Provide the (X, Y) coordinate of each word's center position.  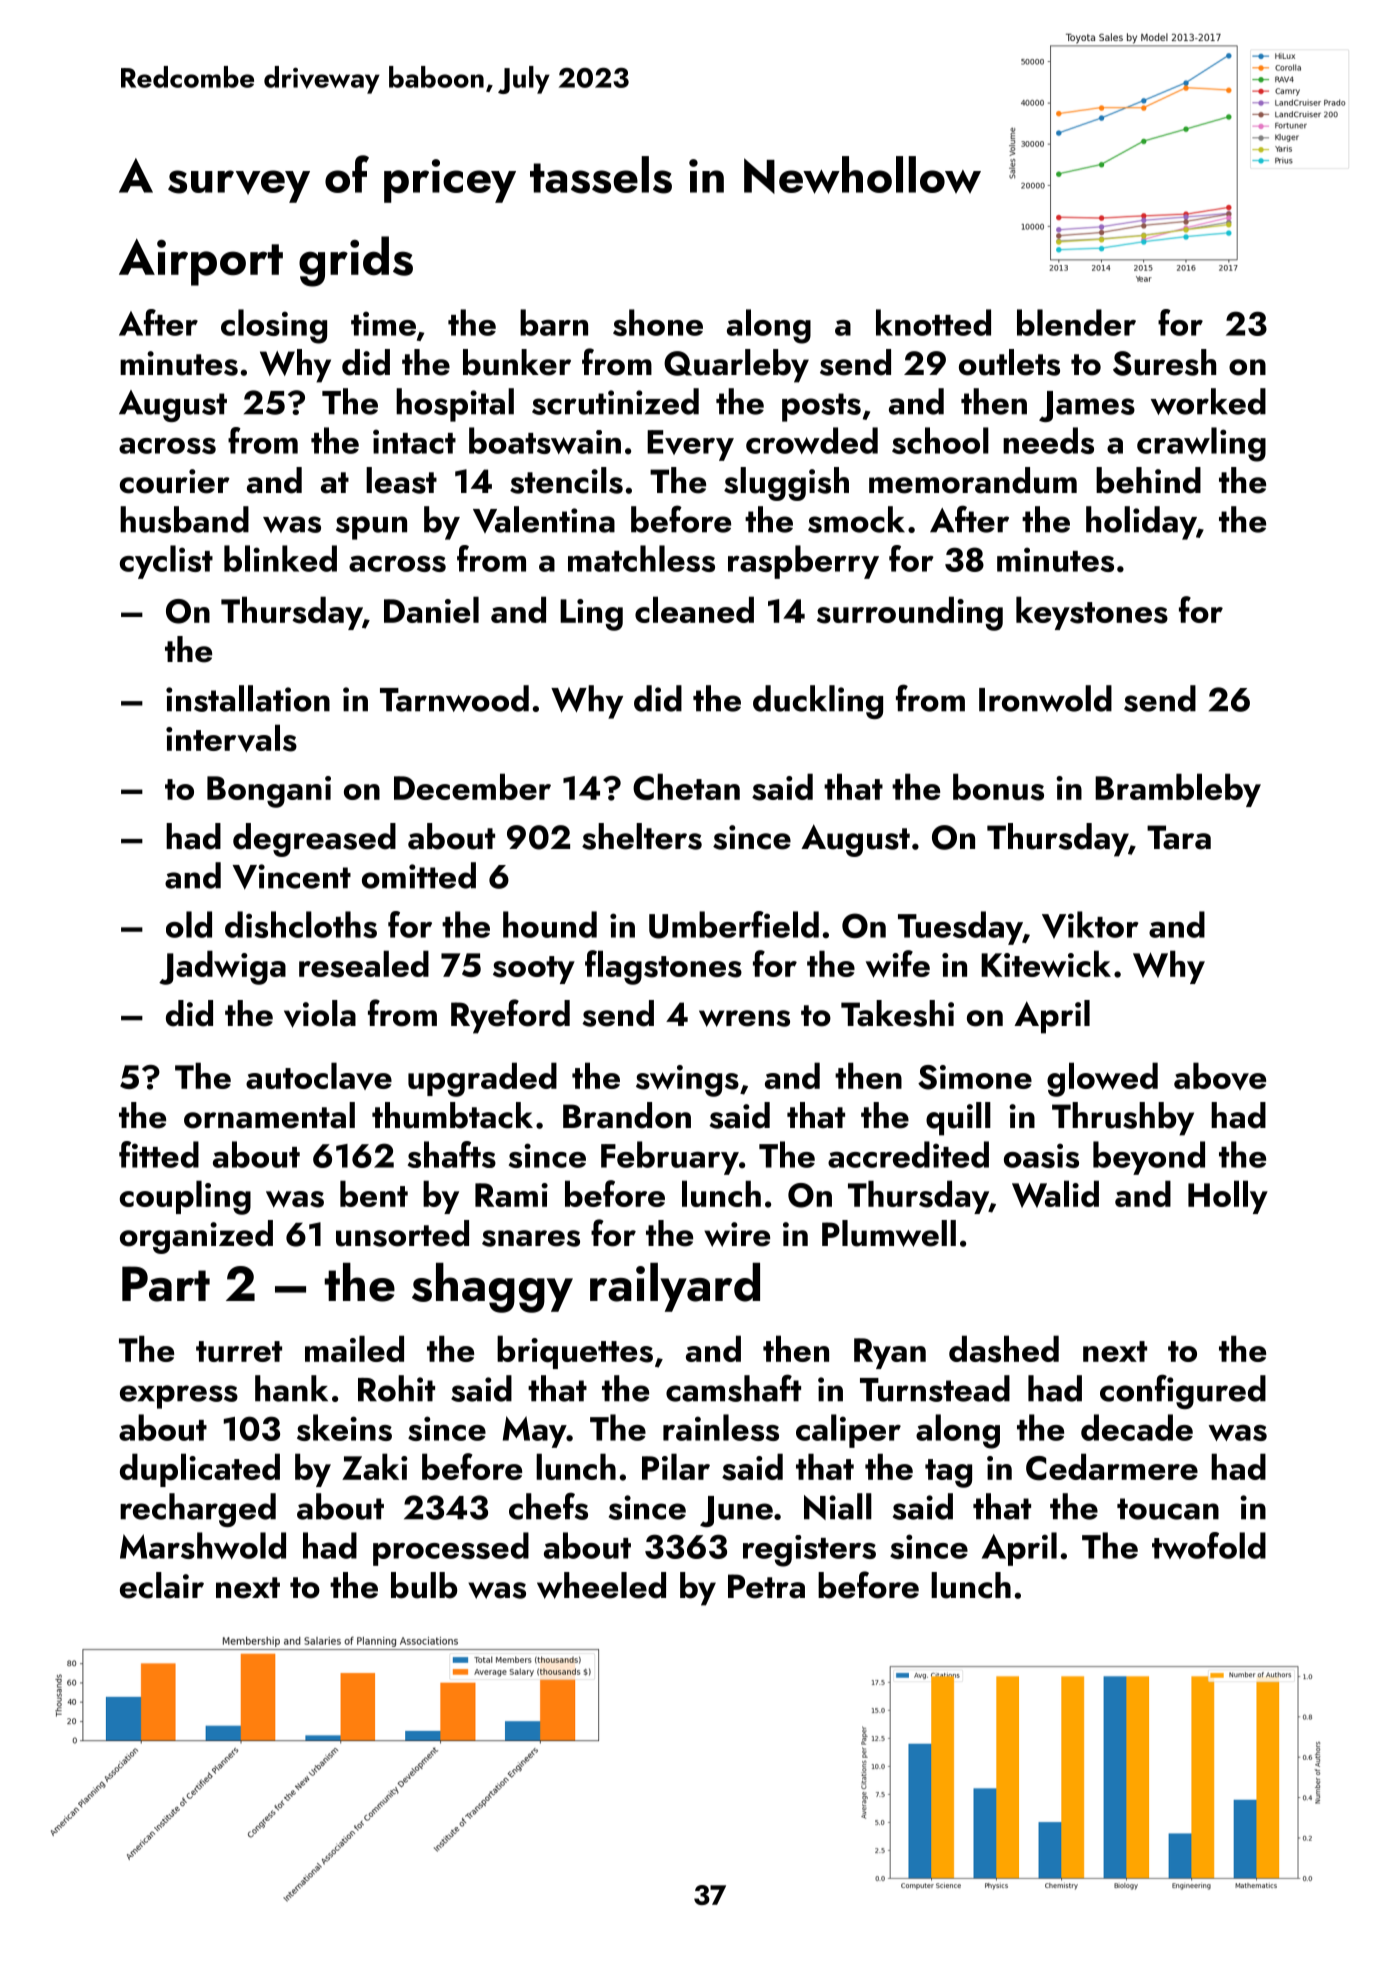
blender (1076, 322)
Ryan (890, 1353)
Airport (201, 262)
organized (196, 1237)
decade (1137, 1427)
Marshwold (203, 1545)
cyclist (166, 562)
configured (1183, 1391)
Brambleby (1178, 790)
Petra (766, 1586)
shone (658, 322)
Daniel (431, 609)
